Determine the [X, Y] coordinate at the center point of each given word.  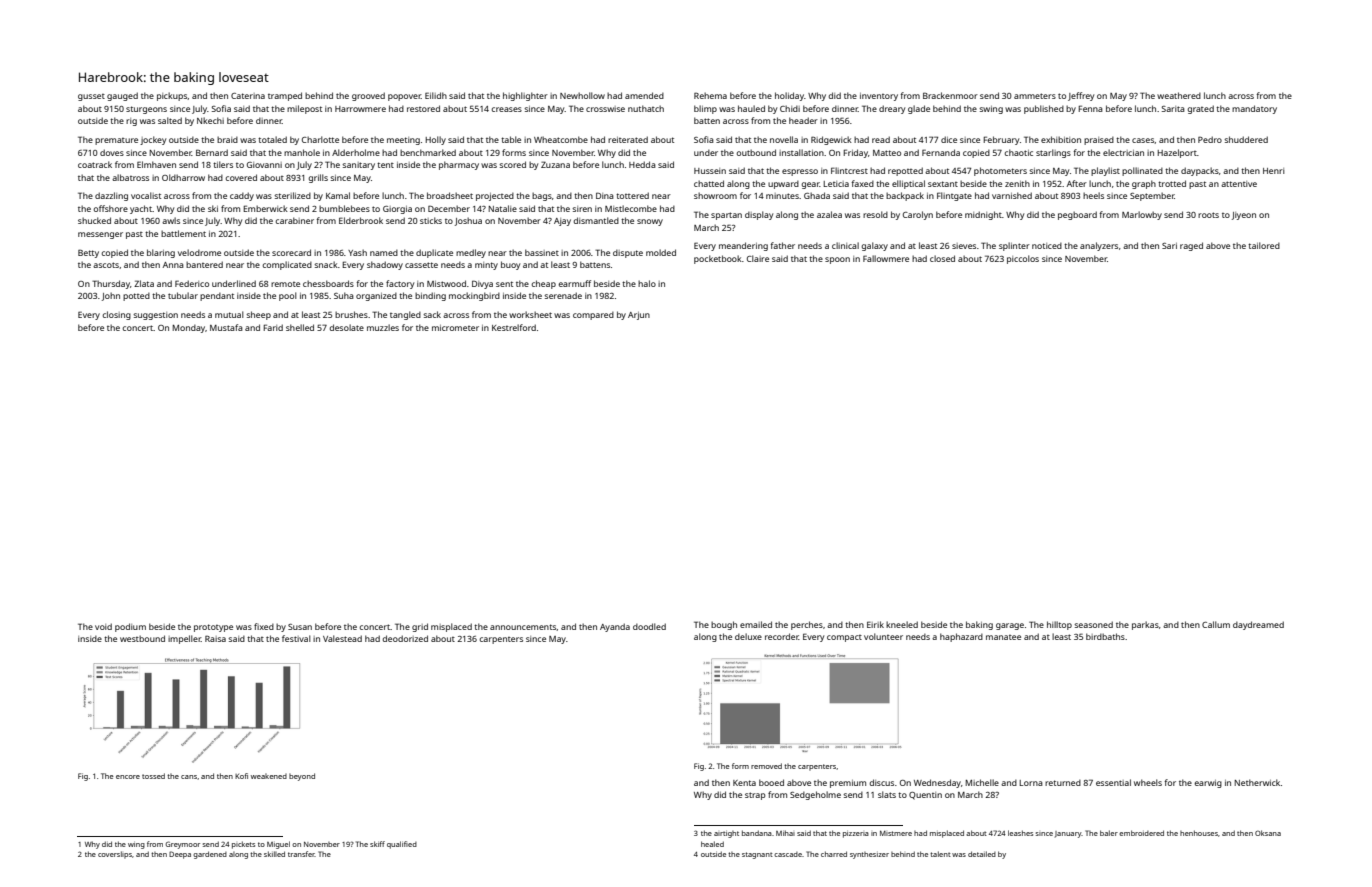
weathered [1179, 95]
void [103, 626]
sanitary [358, 166]
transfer [301, 854]
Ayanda [615, 627]
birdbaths [1105, 636]
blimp [705, 109]
